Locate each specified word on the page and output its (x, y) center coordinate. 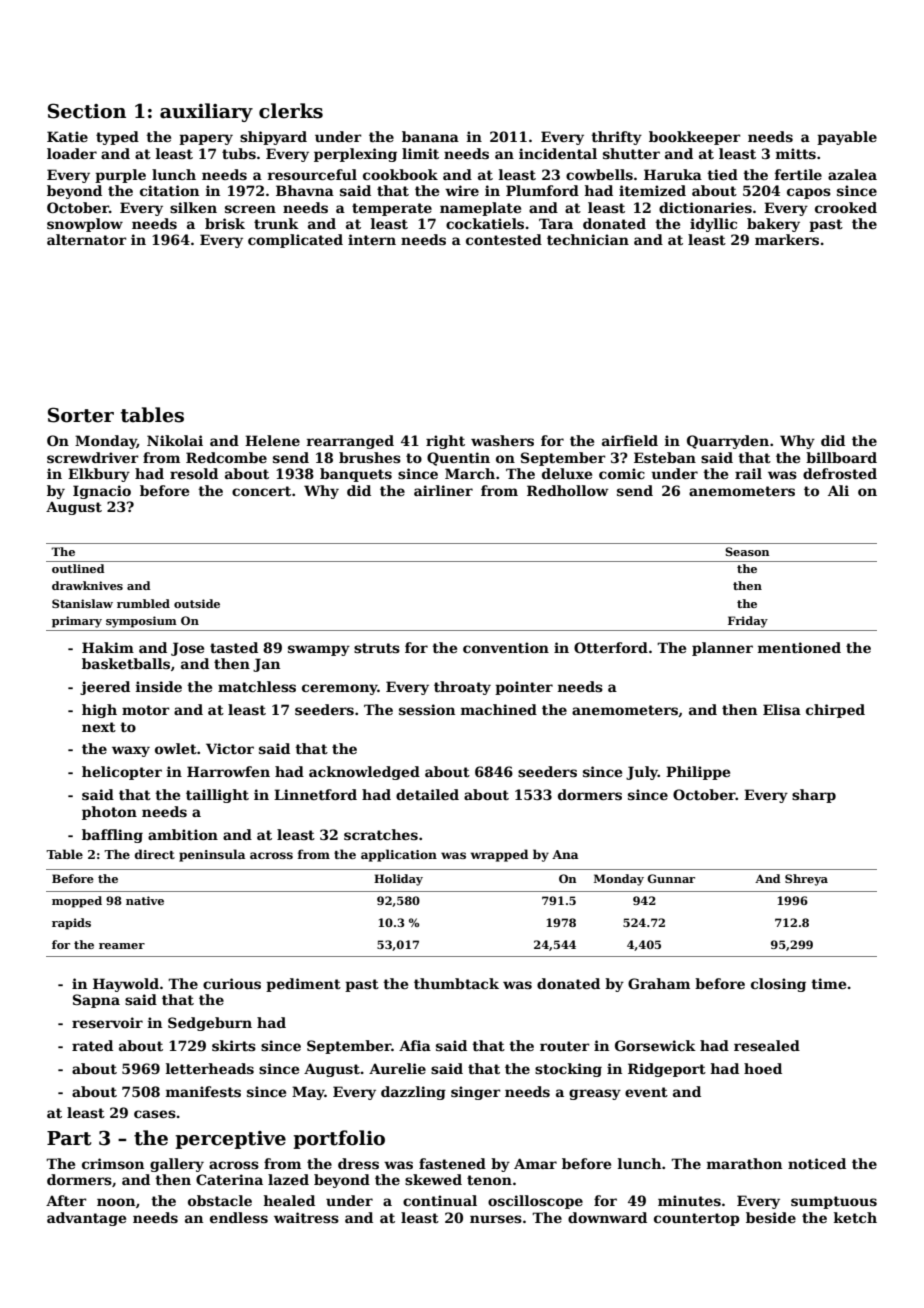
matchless (257, 686)
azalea (852, 174)
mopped (77, 902)
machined (499, 709)
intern (372, 239)
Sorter (81, 415)
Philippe (698, 773)
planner (722, 649)
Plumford (542, 190)
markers (787, 239)
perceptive (230, 1140)
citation (169, 190)
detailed (427, 794)
